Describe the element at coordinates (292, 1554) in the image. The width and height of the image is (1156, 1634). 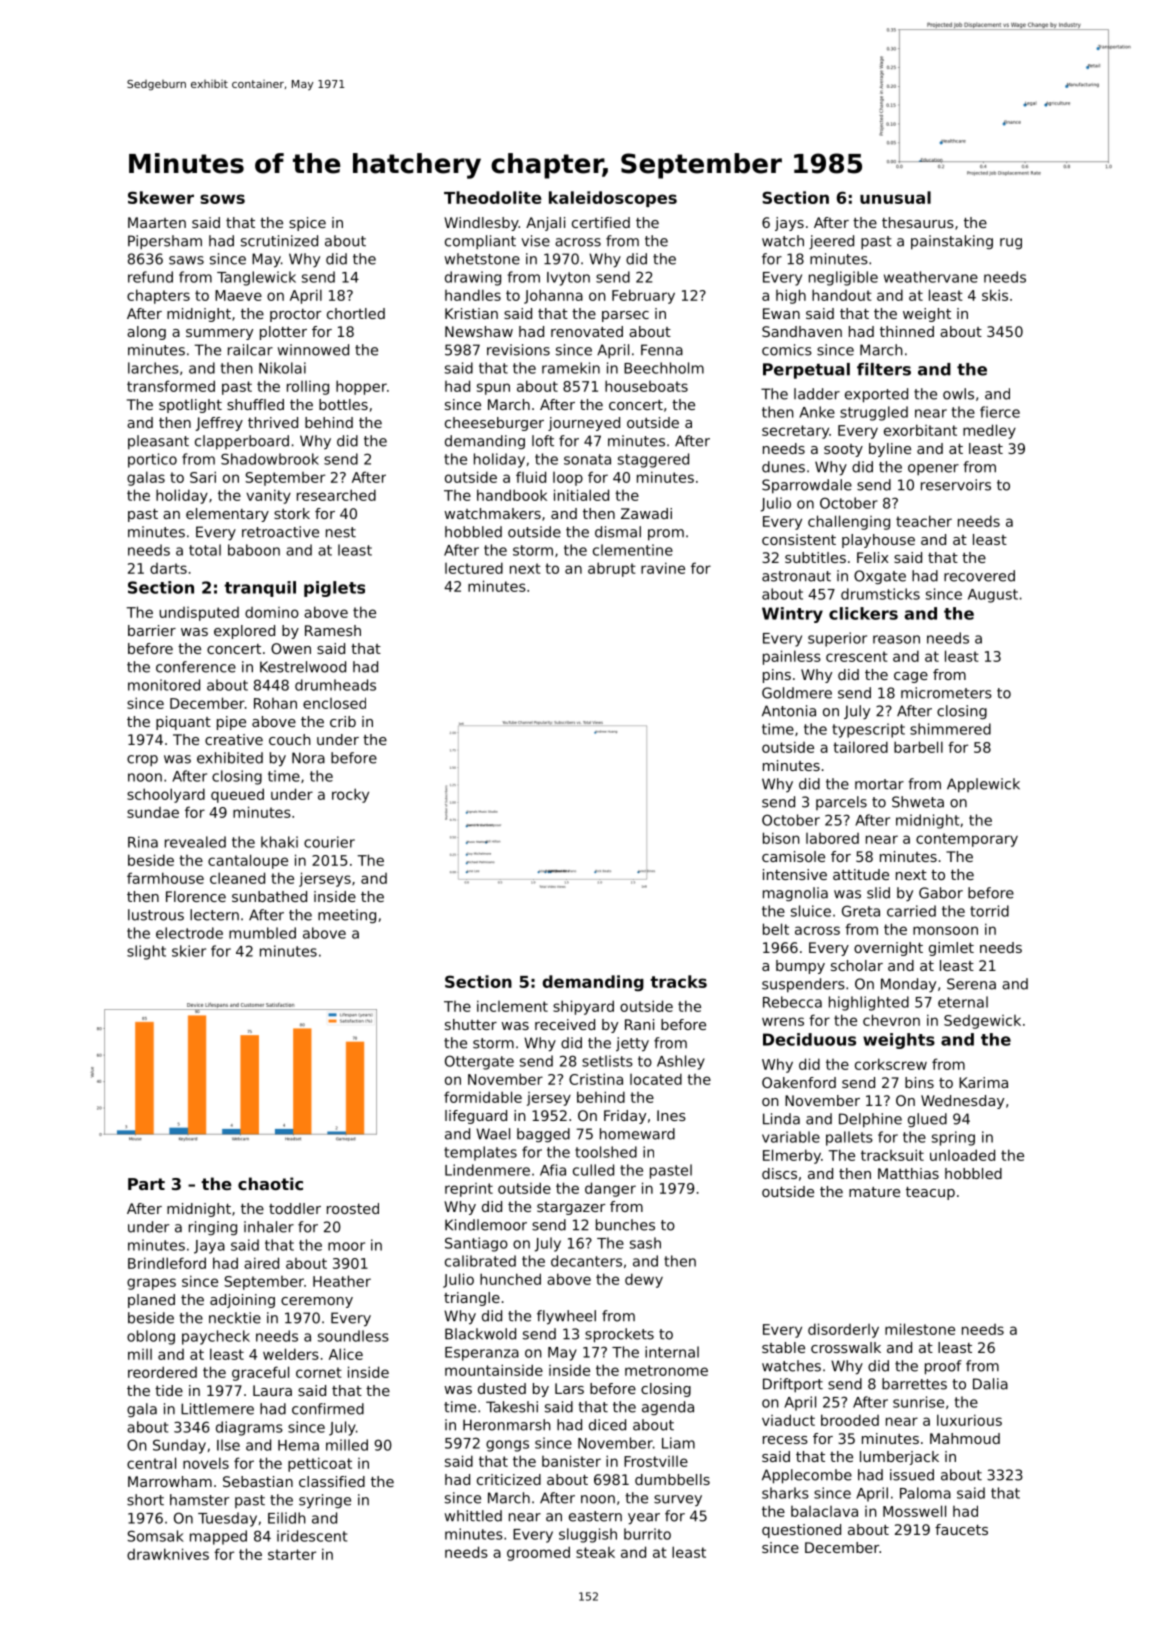
I see `starter` at that location.
